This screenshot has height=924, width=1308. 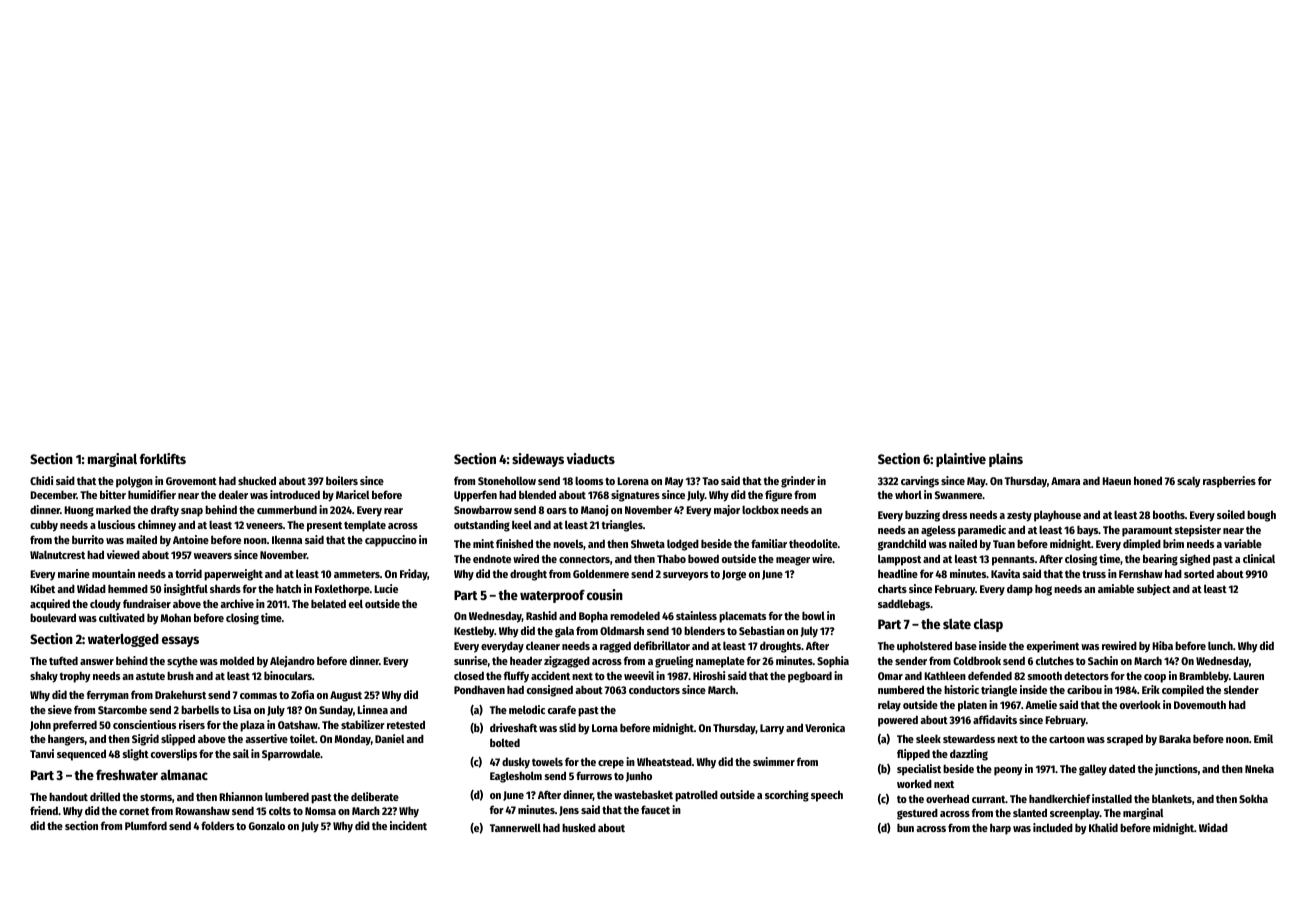 What do you see at coordinates (1140, 704) in the screenshot?
I see `overlook` at bounding box center [1140, 704].
